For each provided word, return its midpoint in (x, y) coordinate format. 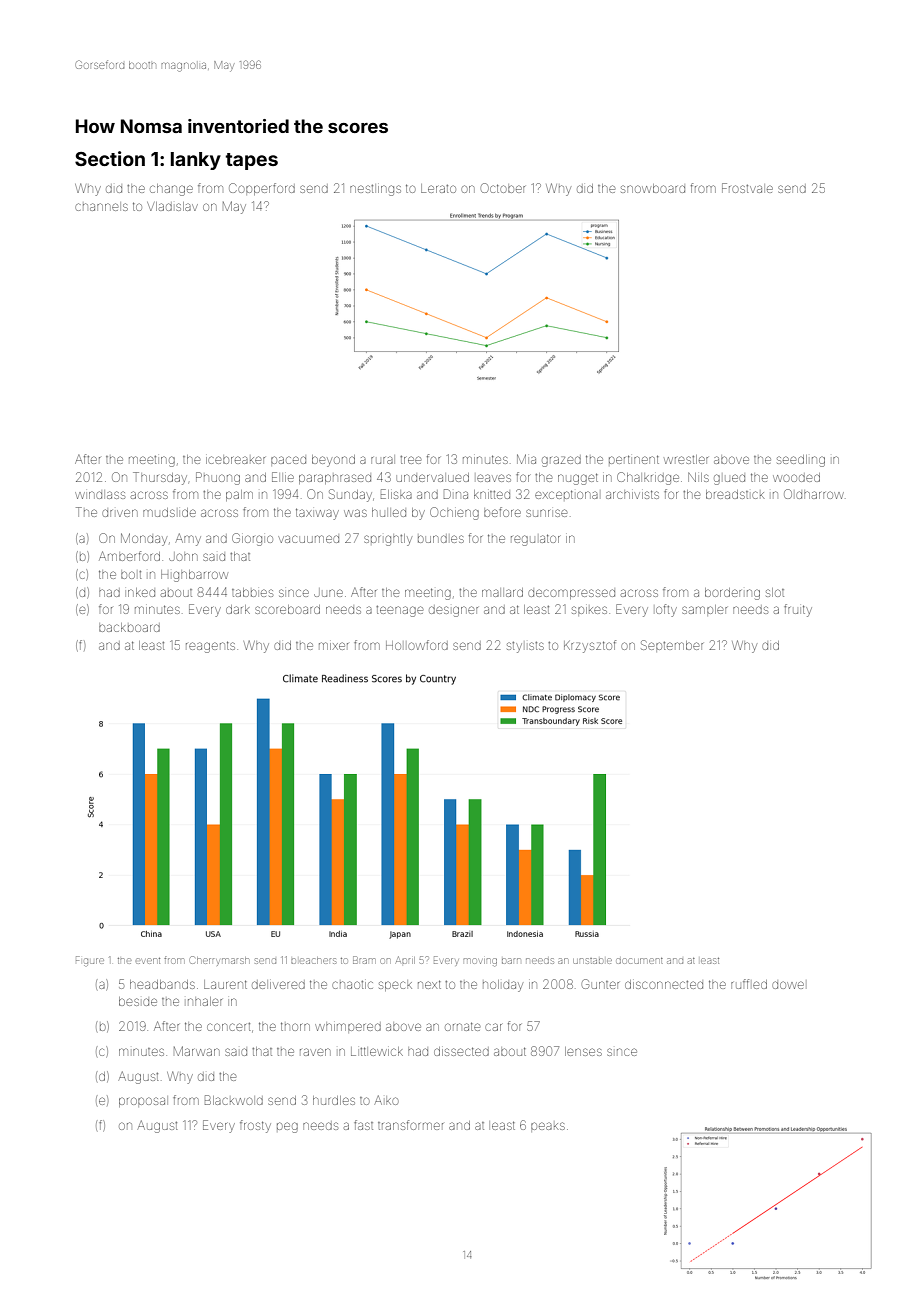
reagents (210, 647)
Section (110, 158)
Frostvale (747, 188)
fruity (798, 610)
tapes (252, 161)
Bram (364, 960)
